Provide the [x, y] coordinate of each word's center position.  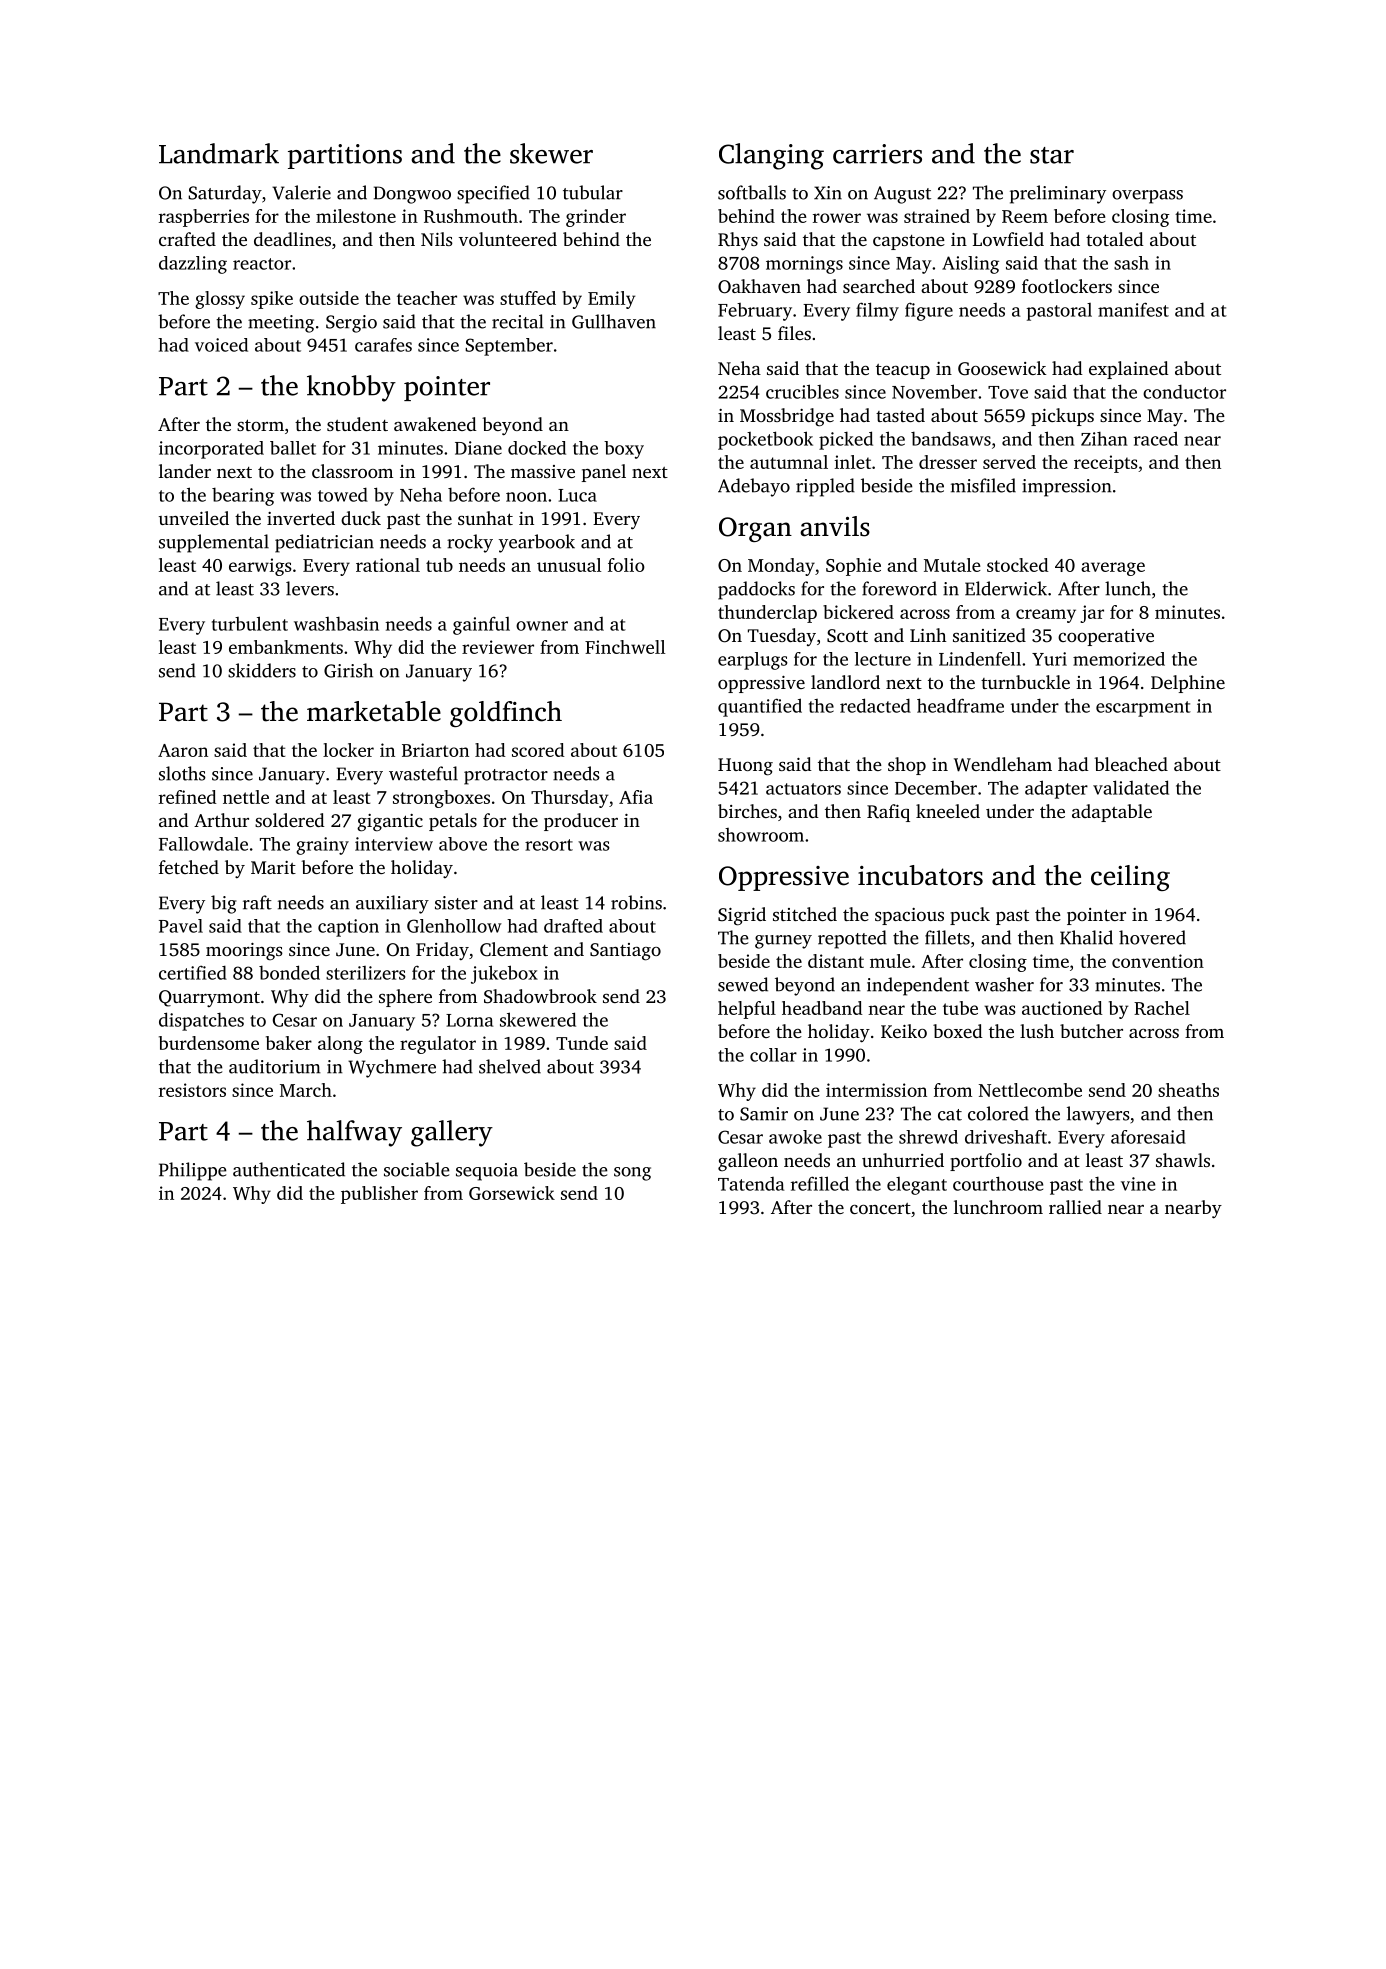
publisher [379, 1195]
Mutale [952, 565]
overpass [1147, 197]
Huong [745, 767]
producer [581, 822]
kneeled [948, 811]
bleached [1131, 764]
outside [329, 298]
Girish [348, 670]
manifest [1133, 309]
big [223, 904]
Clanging [771, 156]
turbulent [250, 623]
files [794, 333]
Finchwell [625, 647]
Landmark [219, 153]
